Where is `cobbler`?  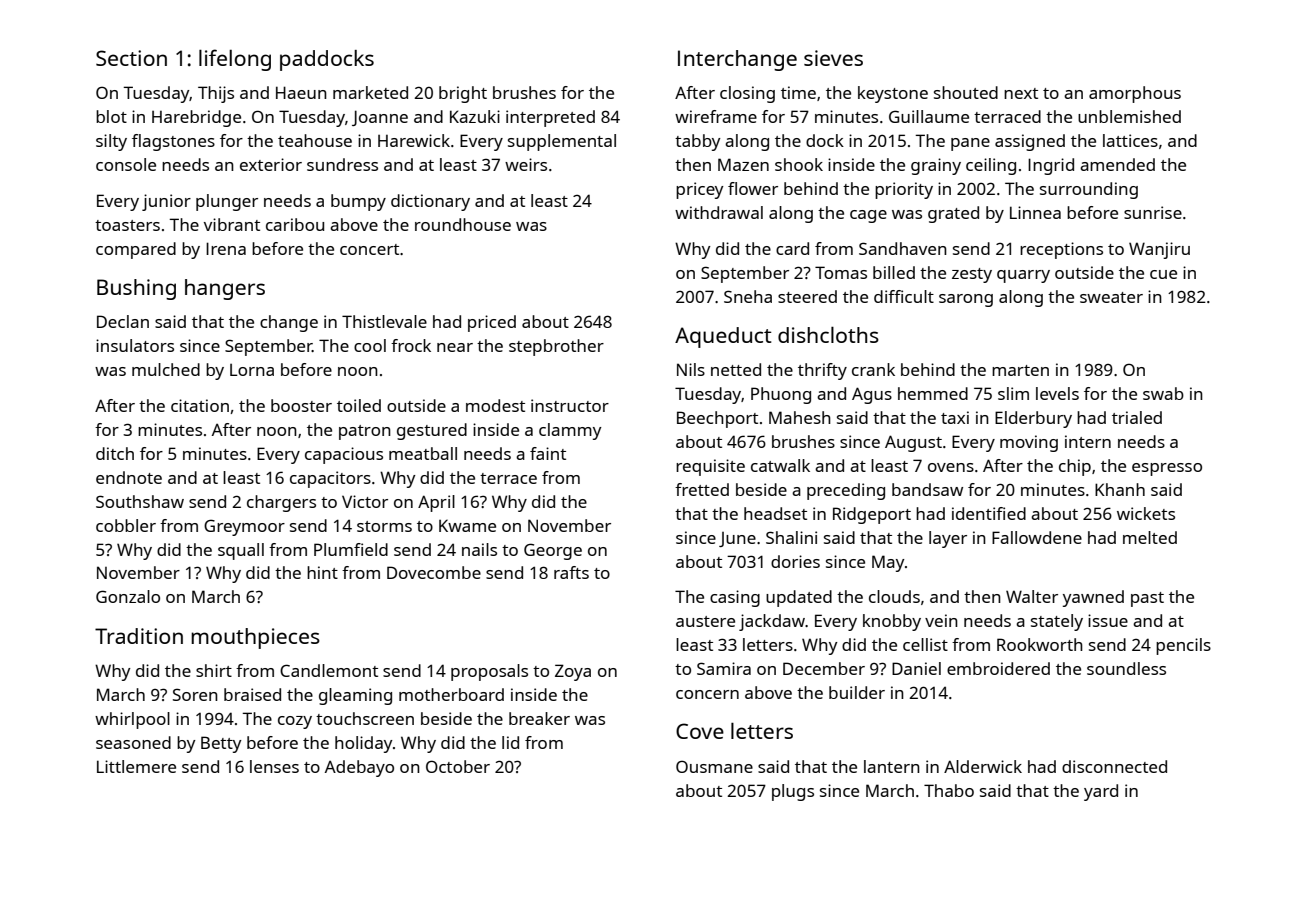 cobbler is located at coordinates (126, 525).
